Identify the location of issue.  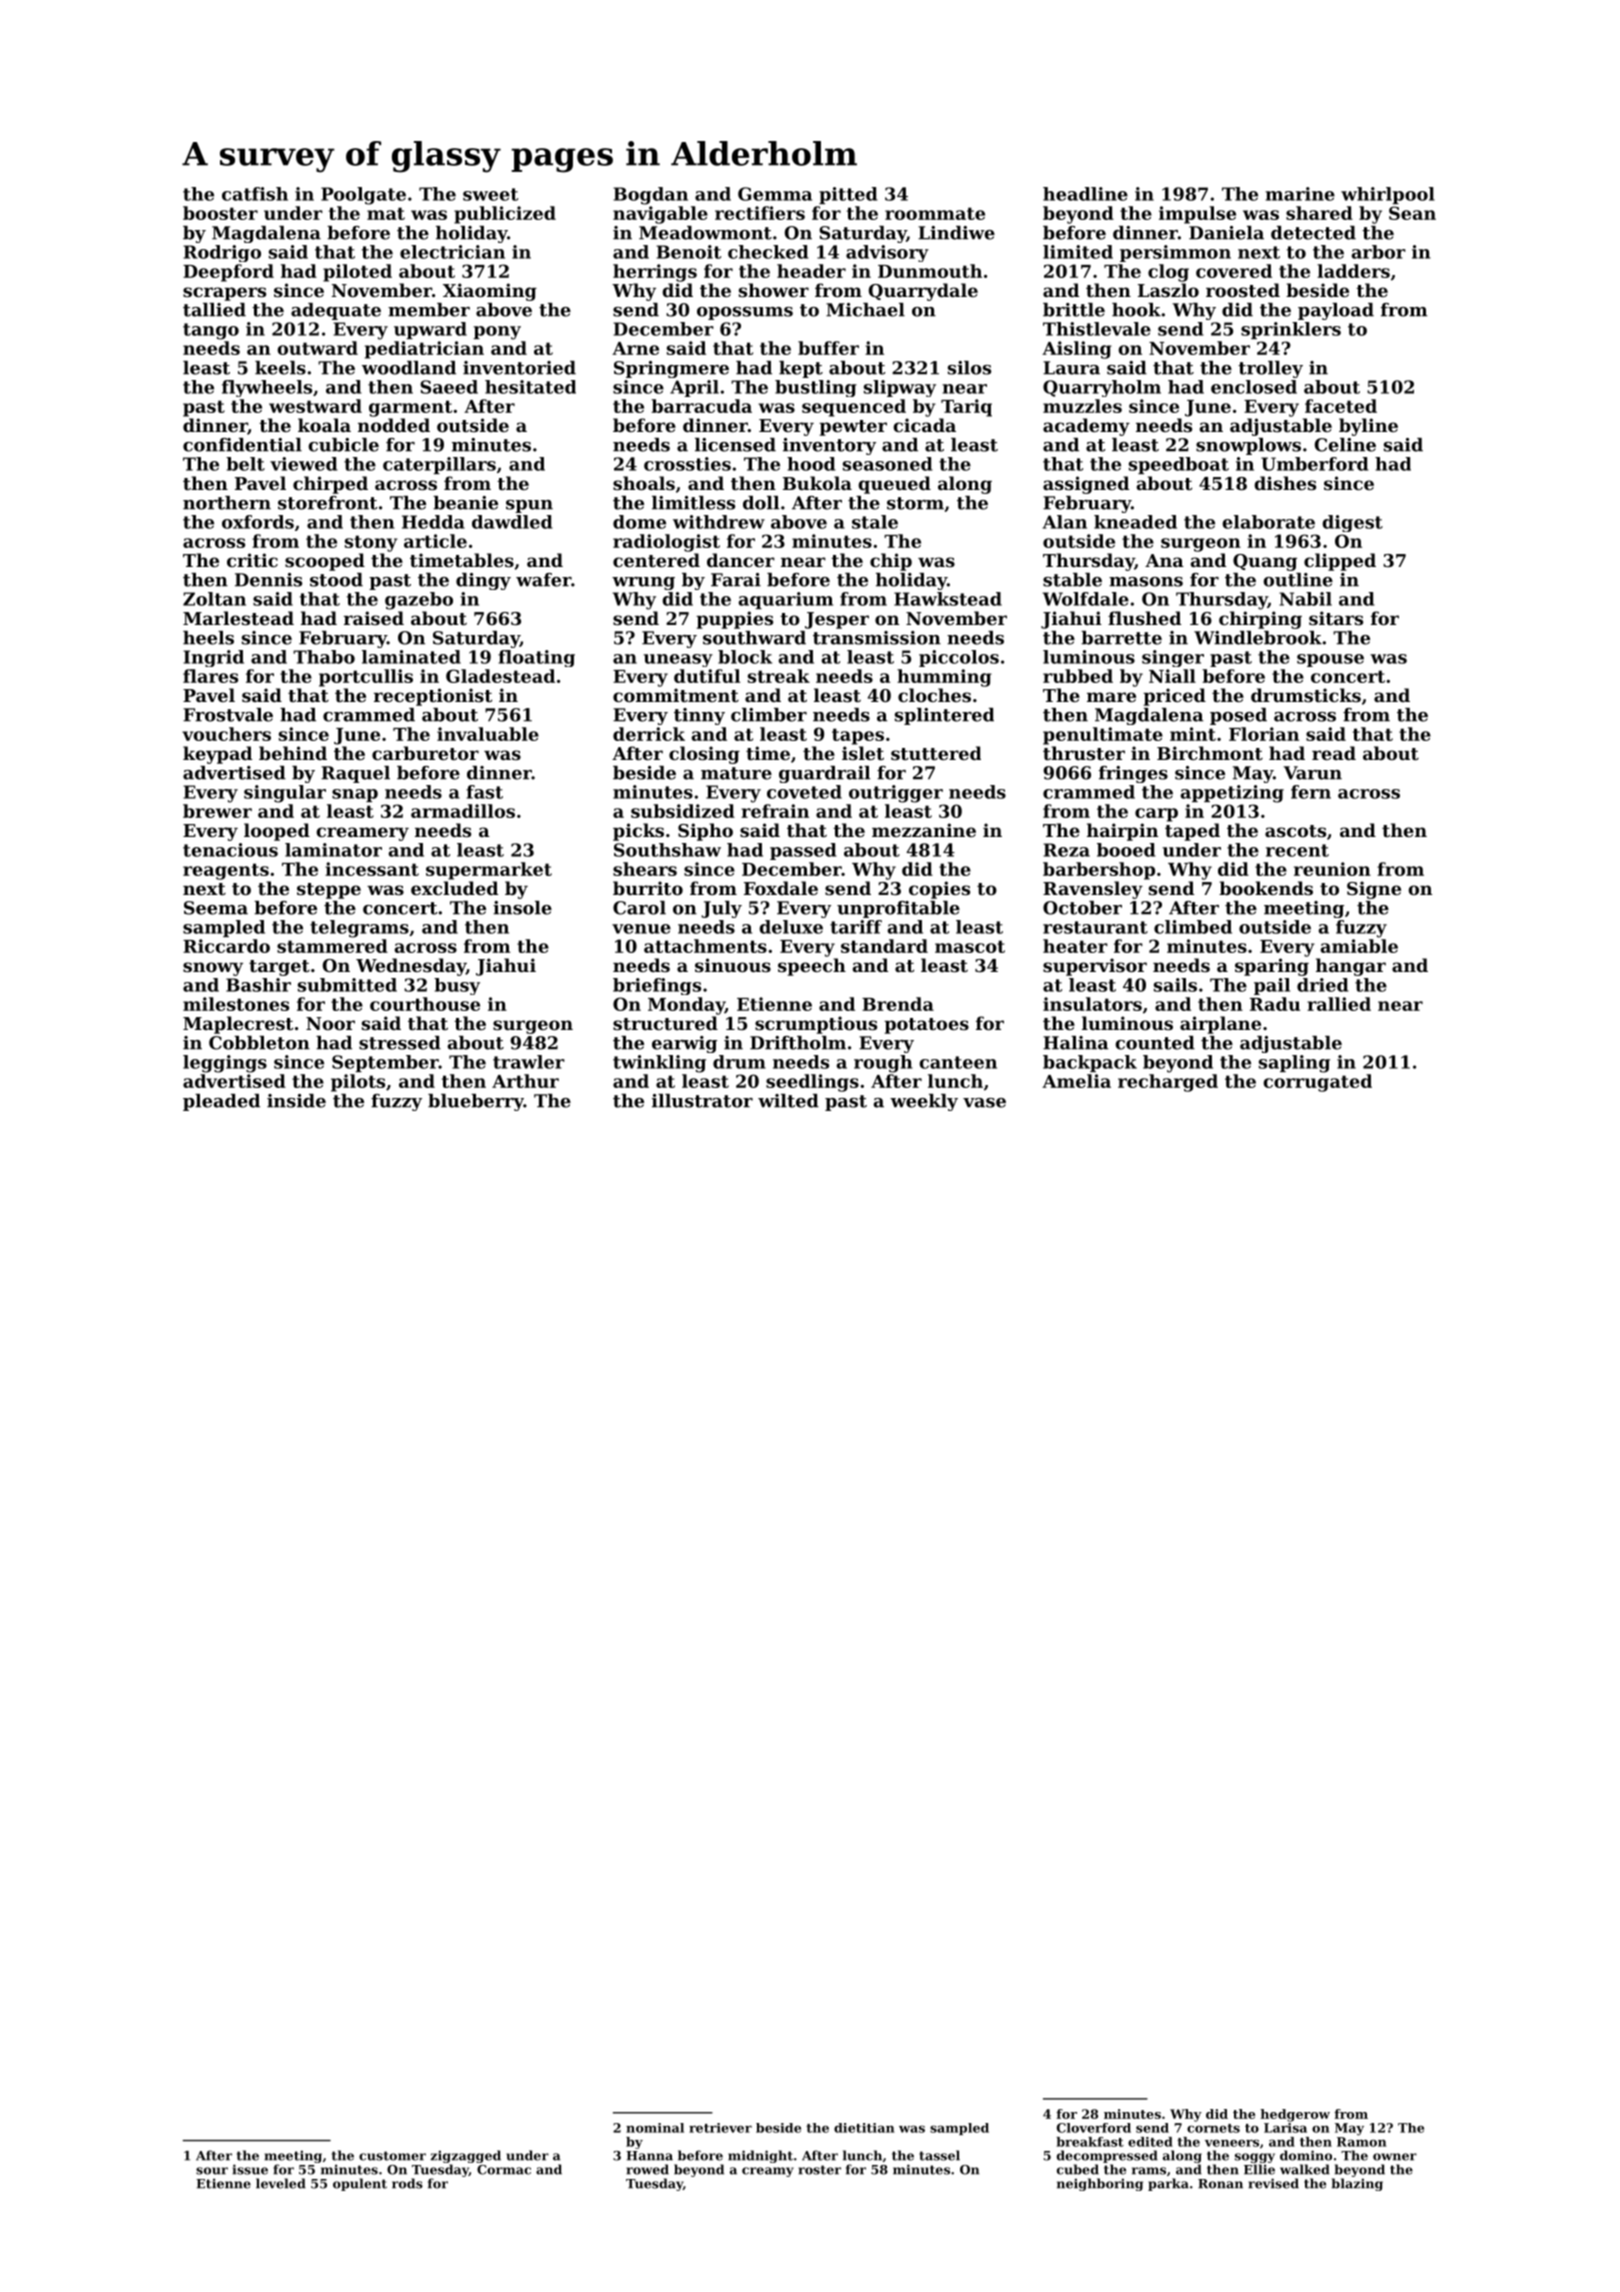
(250, 2169).
